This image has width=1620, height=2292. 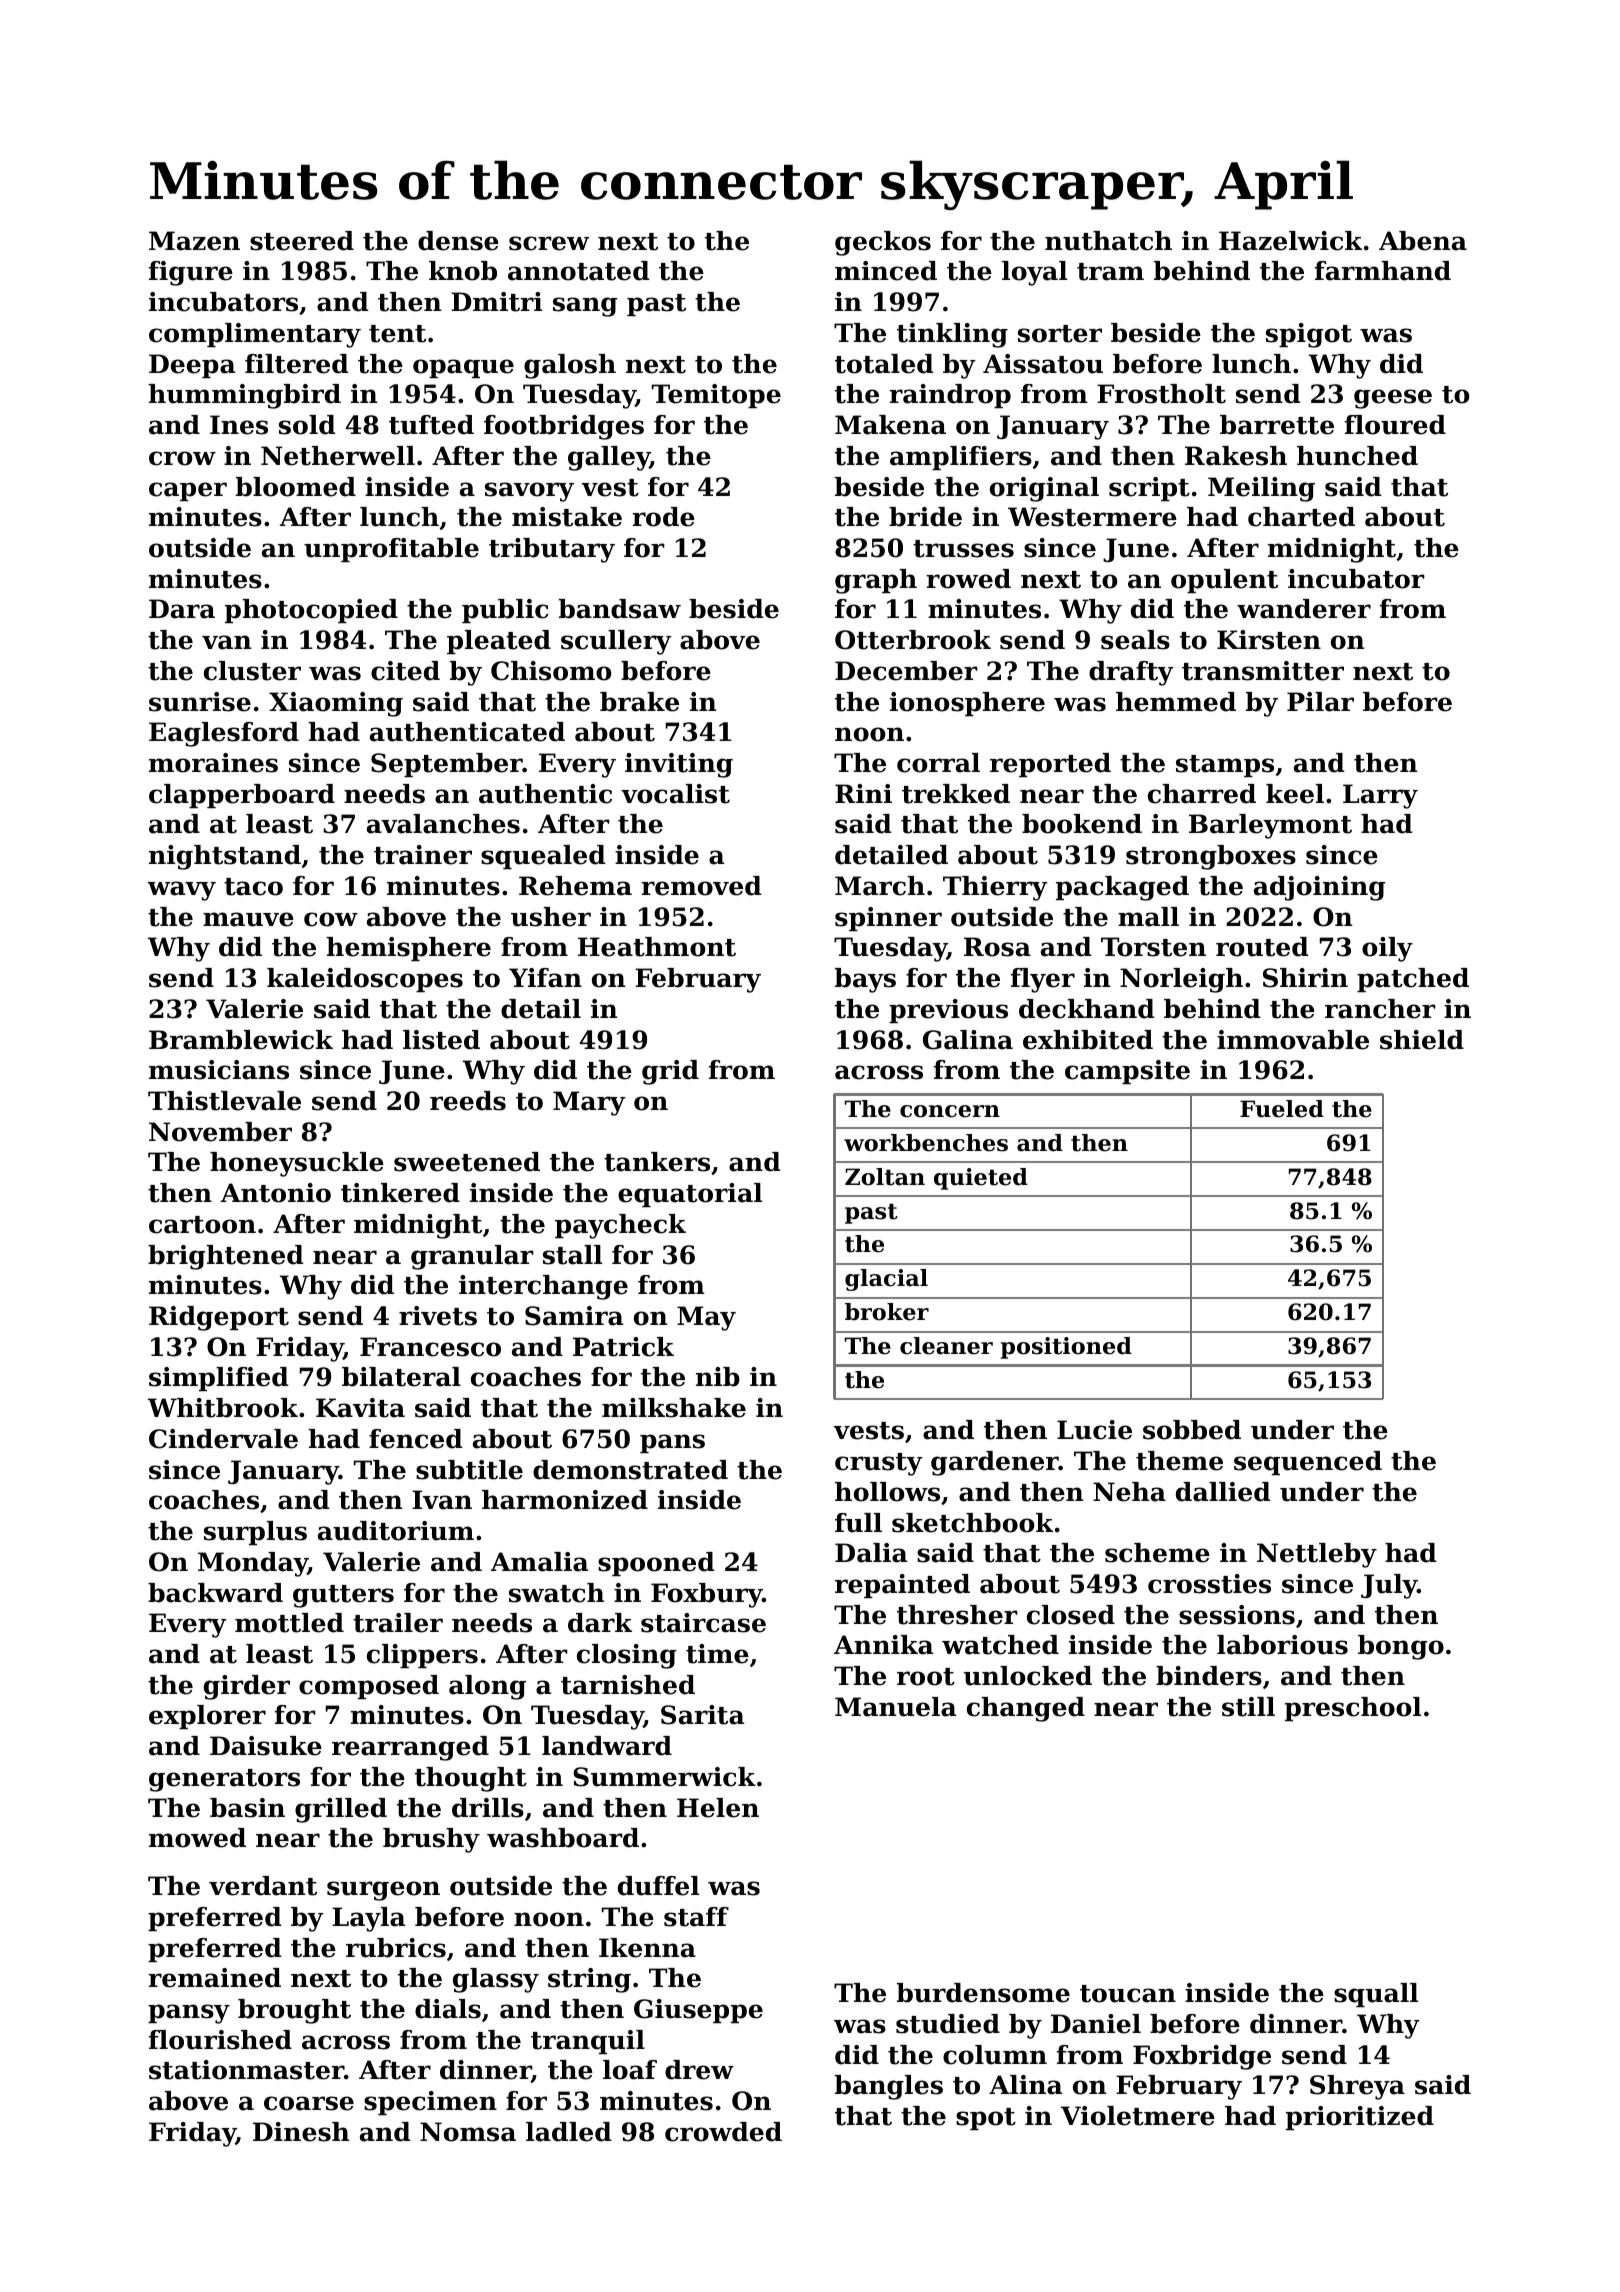 I want to click on Hazelwick, so click(x=1290, y=241).
